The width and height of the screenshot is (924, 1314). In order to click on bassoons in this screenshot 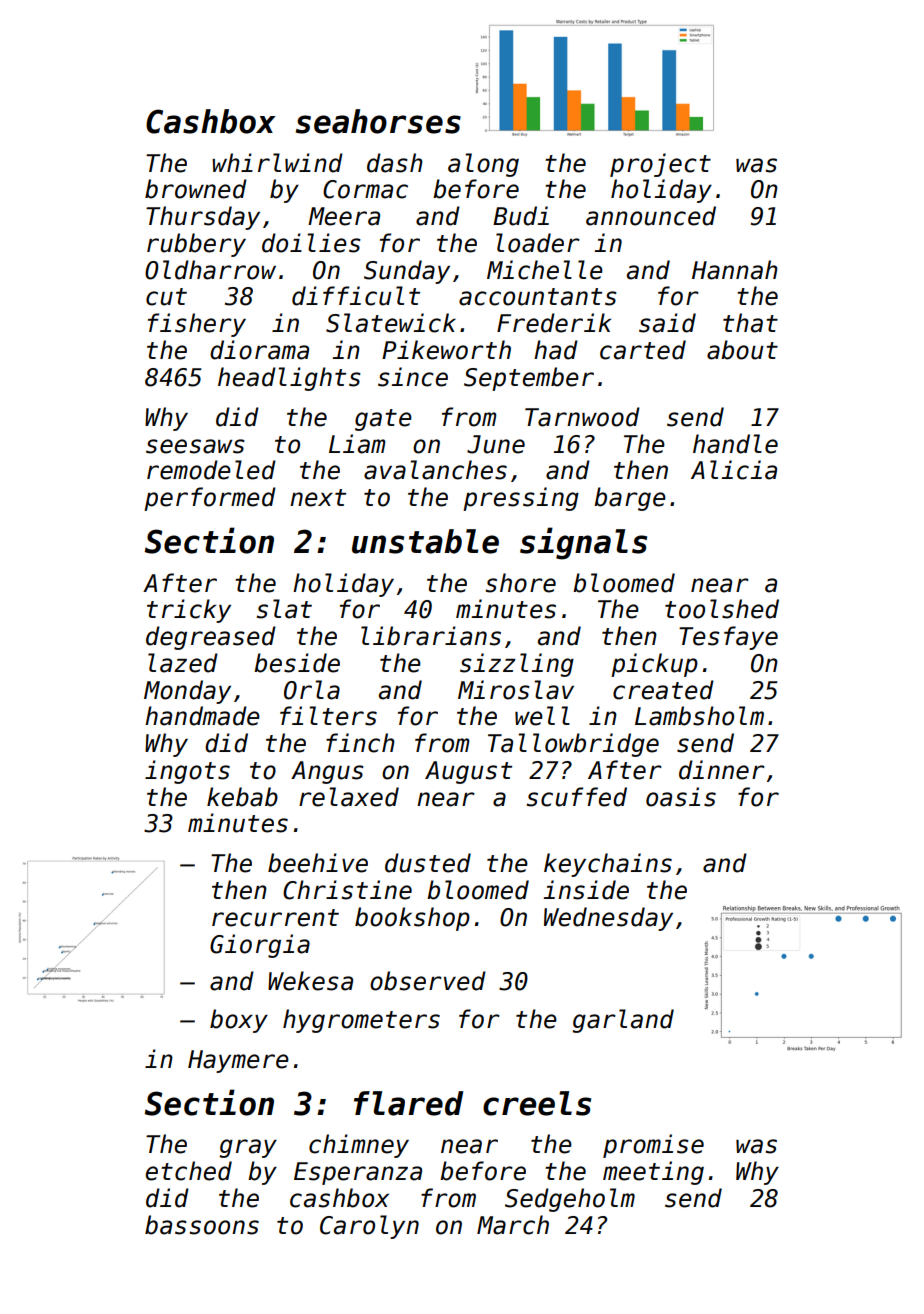, I will do `click(202, 1225)`.
